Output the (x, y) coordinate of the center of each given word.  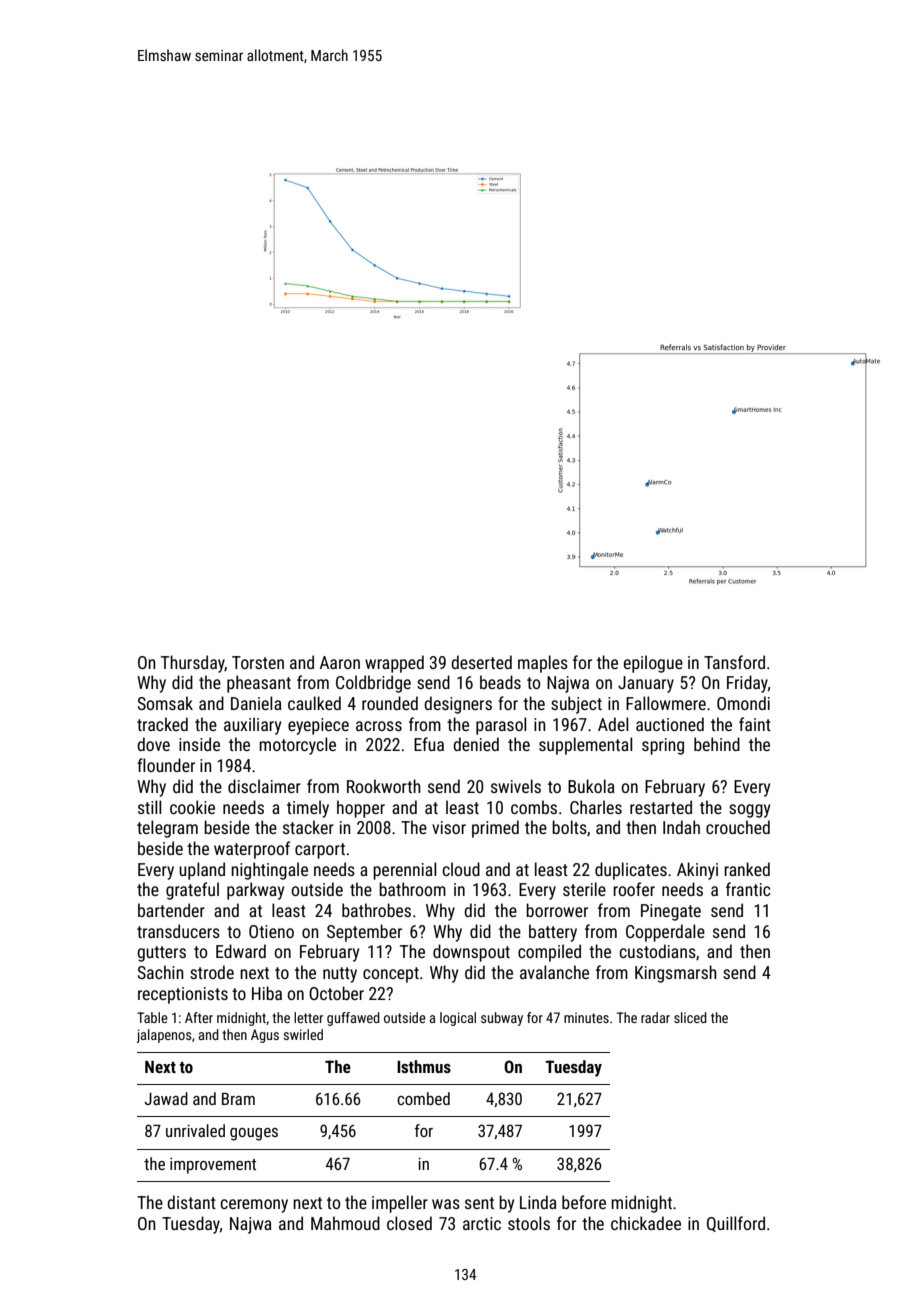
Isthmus (424, 1066)
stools (529, 1223)
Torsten (258, 662)
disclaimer (264, 786)
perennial (404, 871)
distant (191, 1202)
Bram (238, 1099)
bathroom (412, 889)
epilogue (653, 664)
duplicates (631, 871)
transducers (178, 931)
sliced (690, 1017)
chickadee (646, 1223)
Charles (596, 807)
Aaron (340, 662)
